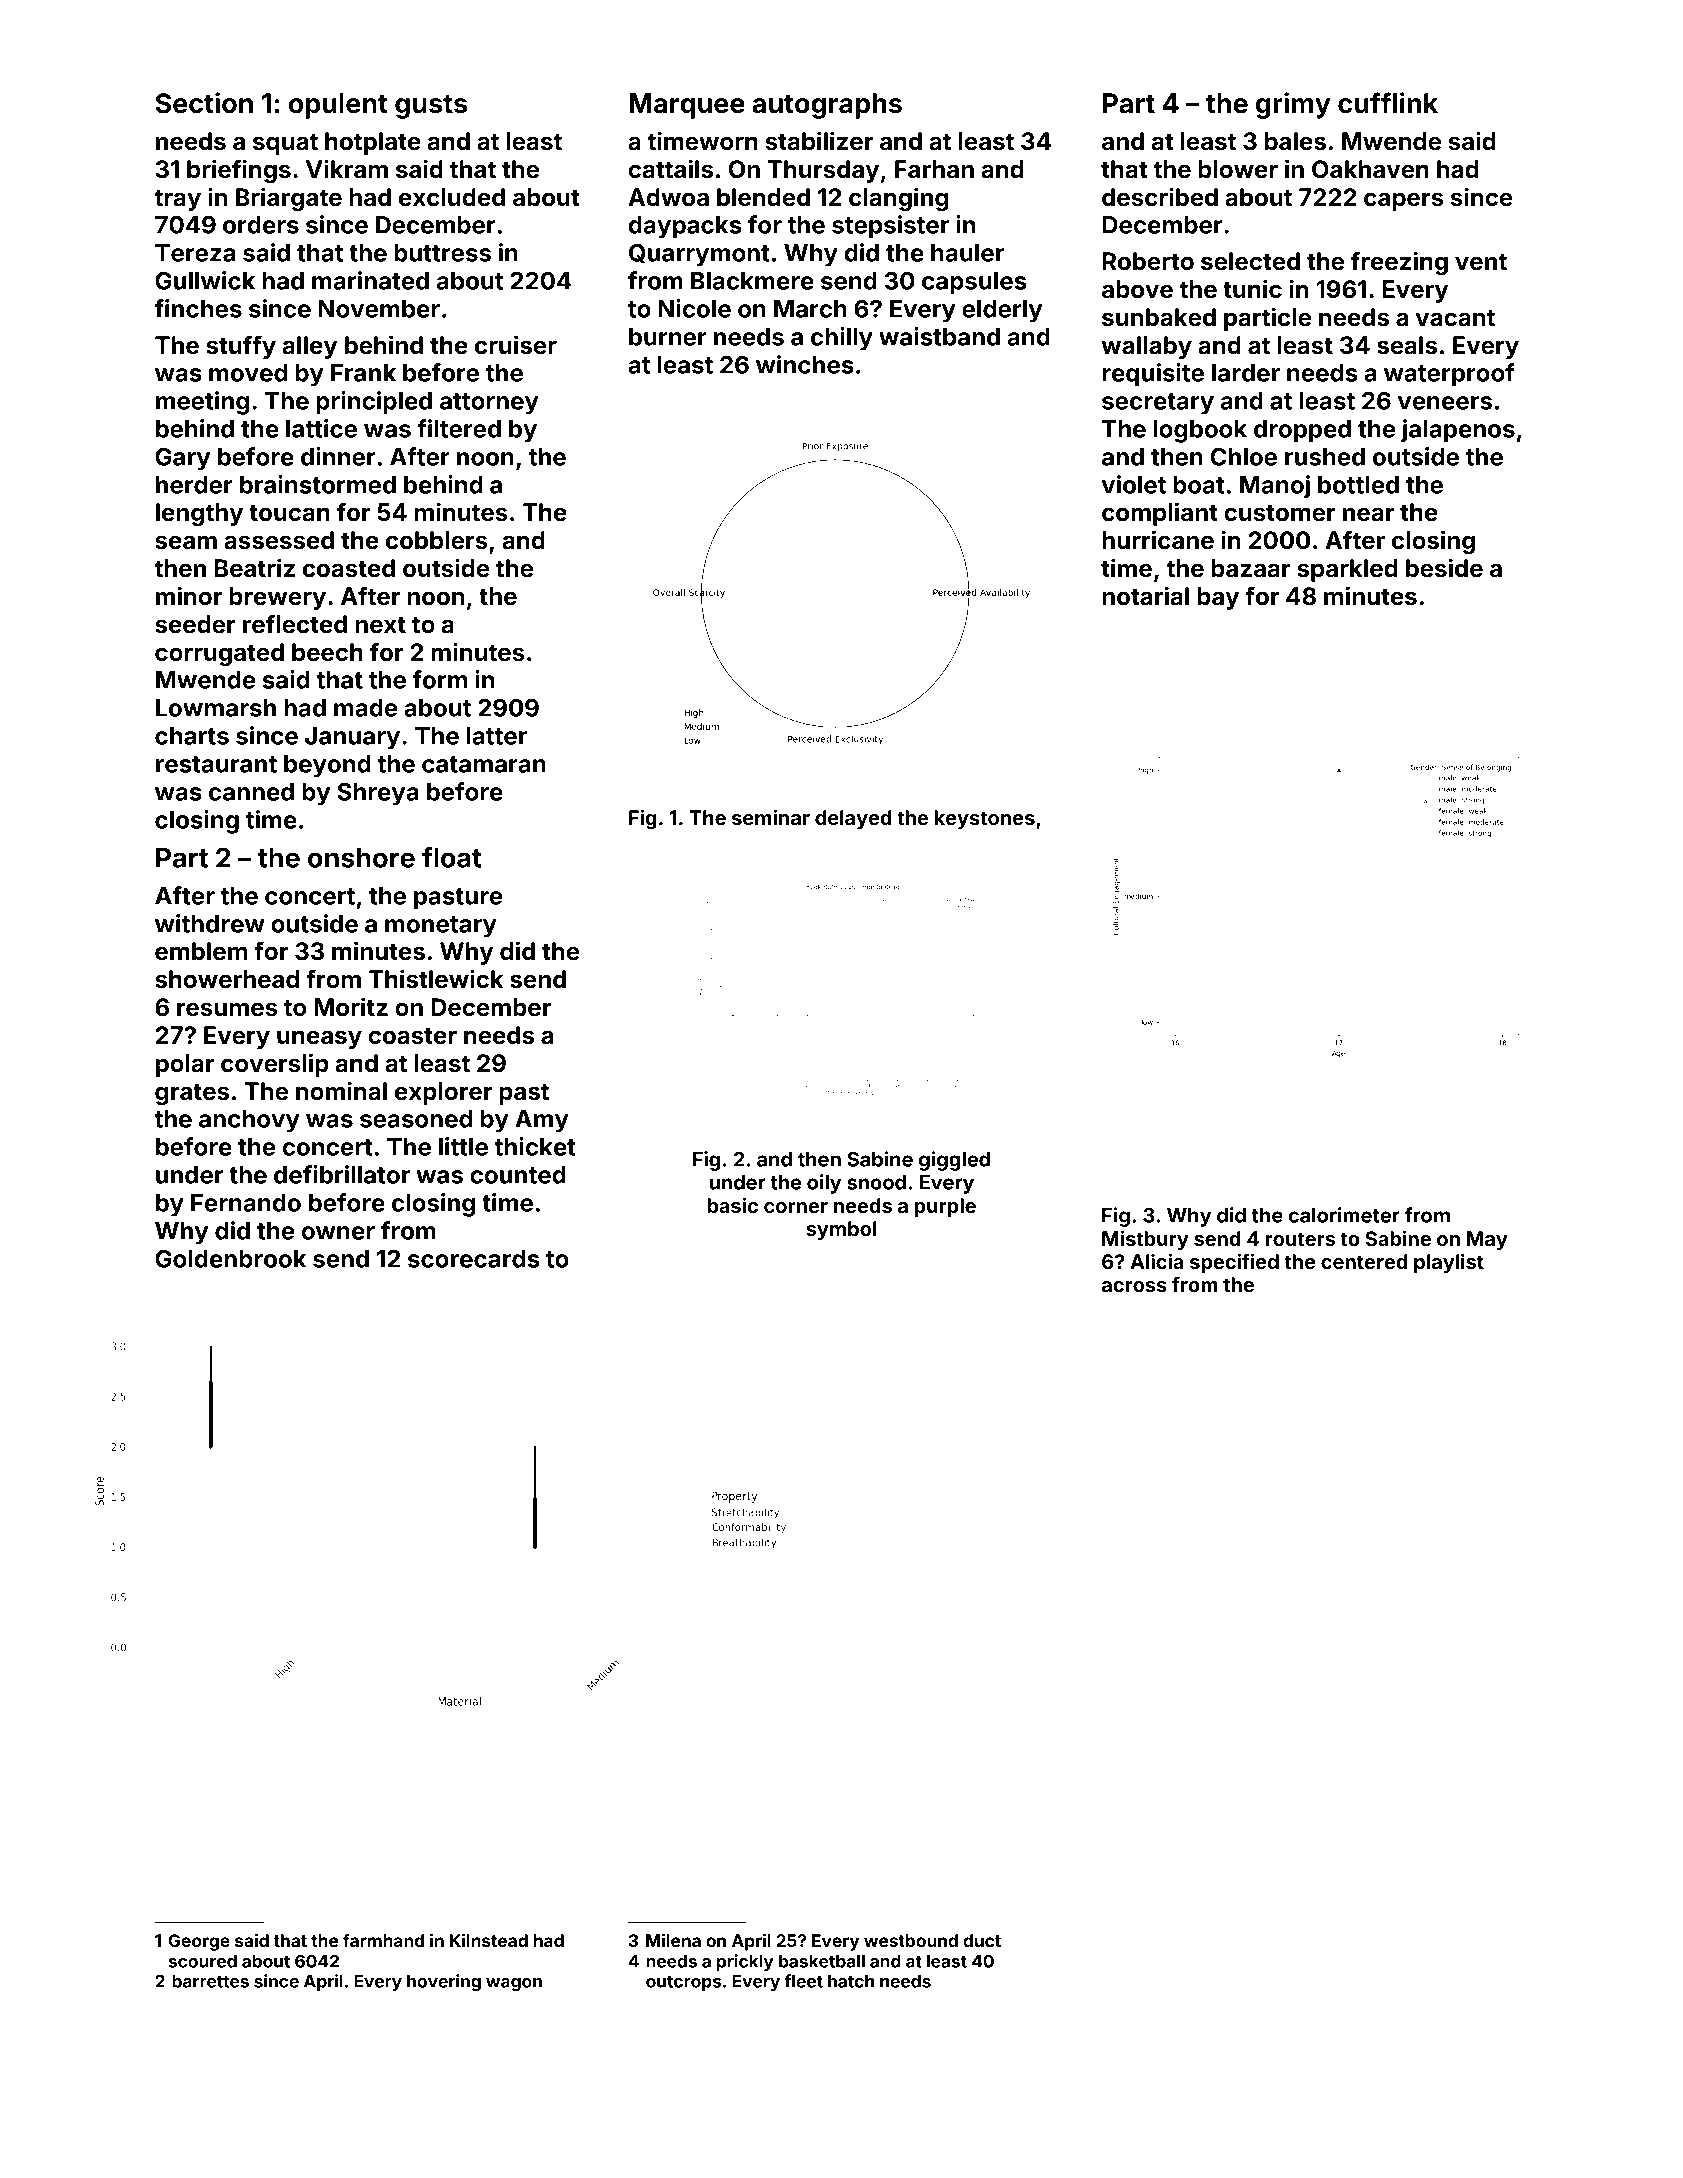 The height and width of the document is (2178, 1683). I want to click on seminar, so click(771, 817).
